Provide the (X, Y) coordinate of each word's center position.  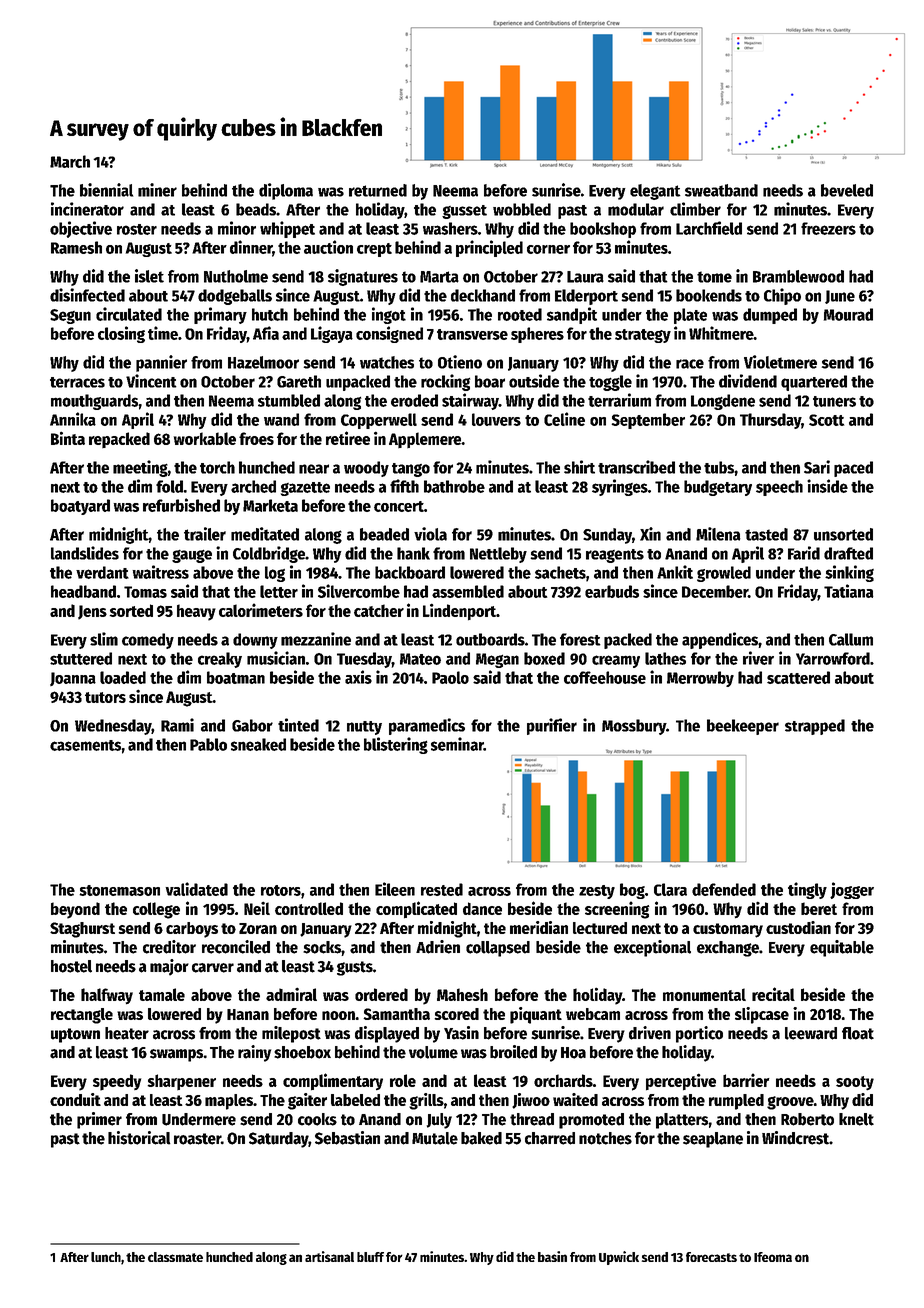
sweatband (721, 190)
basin (552, 1256)
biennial (106, 190)
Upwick (619, 1258)
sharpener (181, 1082)
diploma (286, 191)
